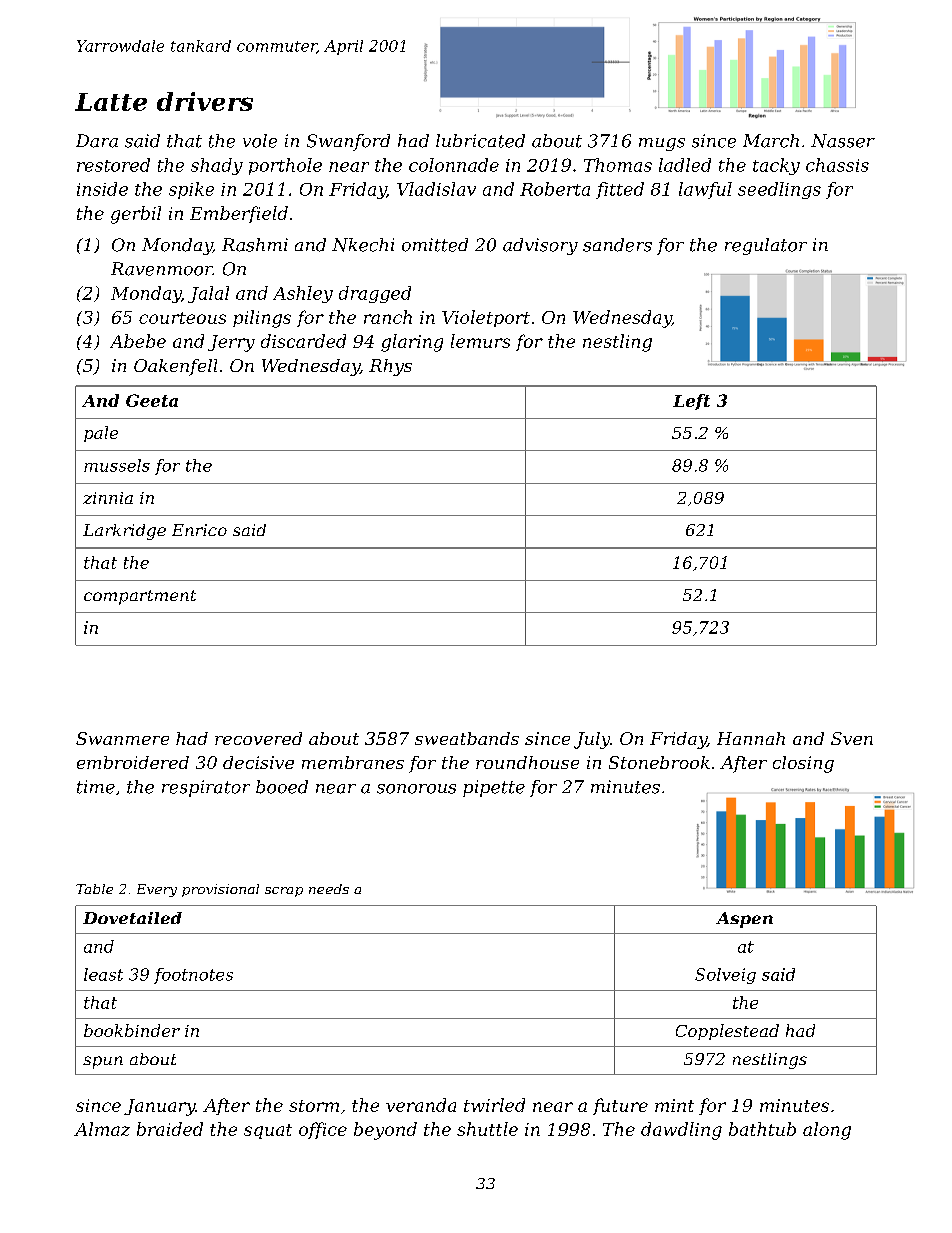 The width and height of the document is (952, 1233). I want to click on scrap, so click(284, 892).
